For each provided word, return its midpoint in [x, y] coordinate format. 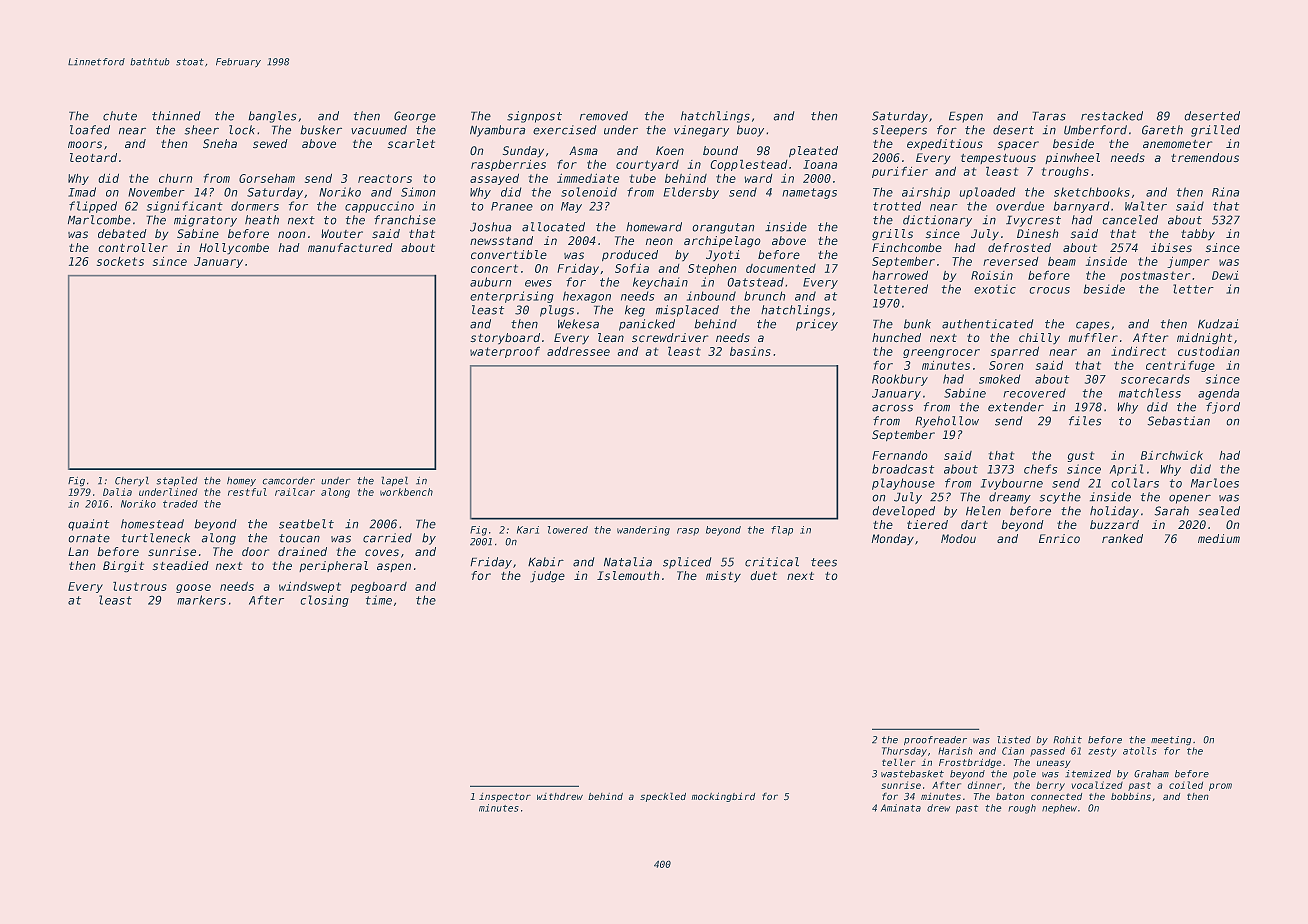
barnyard [1081, 207]
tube [642, 178]
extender [1016, 407]
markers [201, 600]
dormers [255, 206]
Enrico [1059, 539]
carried [387, 538]
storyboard [505, 339]
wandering [643, 531]
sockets [120, 261]
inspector [505, 797]
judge [547, 577]
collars [1135, 483]
